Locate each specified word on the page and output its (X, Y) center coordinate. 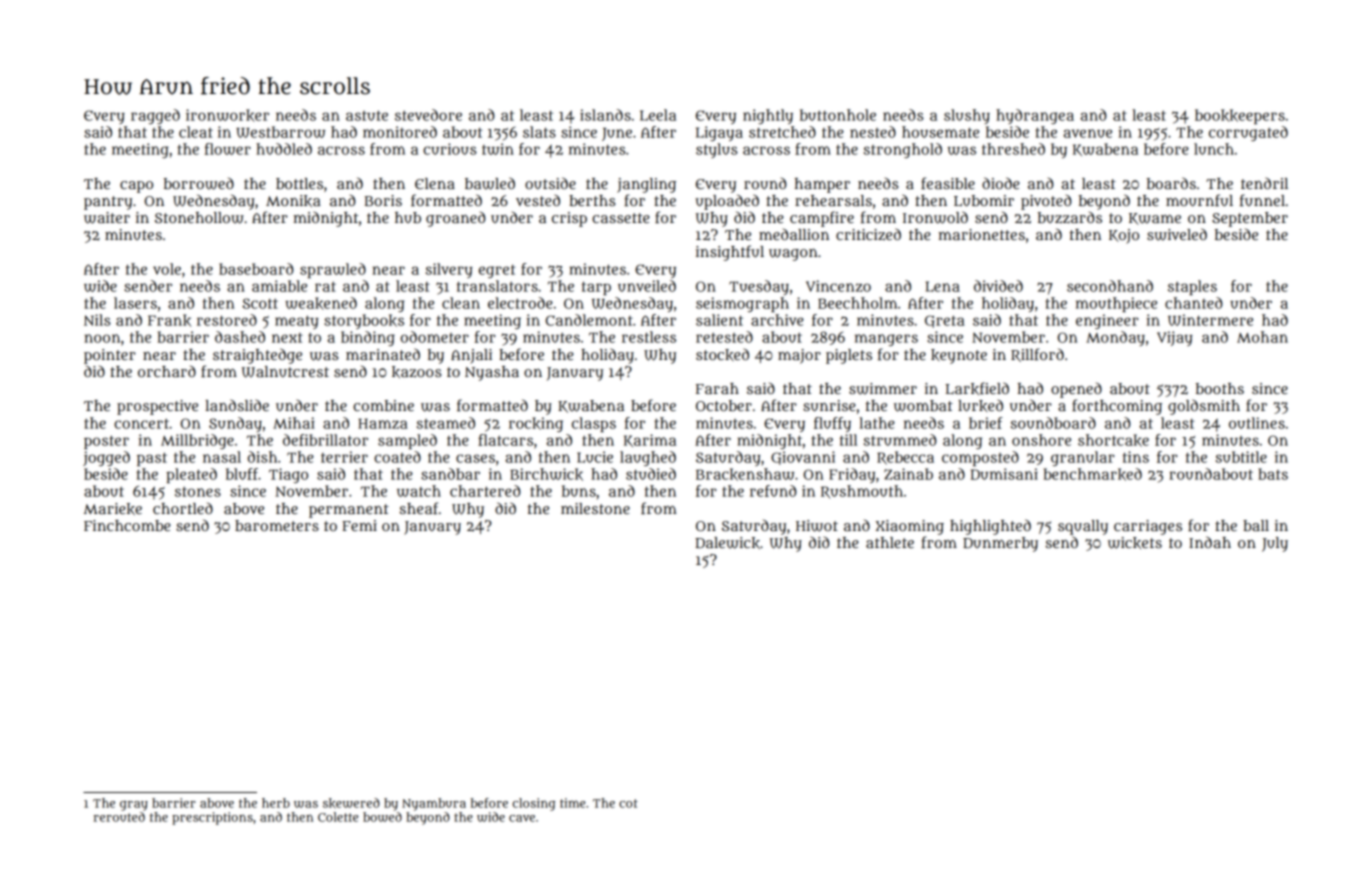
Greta (945, 321)
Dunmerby (1000, 544)
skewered (351, 803)
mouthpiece (1116, 304)
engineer (1107, 321)
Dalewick (727, 543)
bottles (299, 183)
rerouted (119, 817)
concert (141, 423)
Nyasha (492, 373)
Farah (717, 388)
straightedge (257, 356)
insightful (730, 253)
